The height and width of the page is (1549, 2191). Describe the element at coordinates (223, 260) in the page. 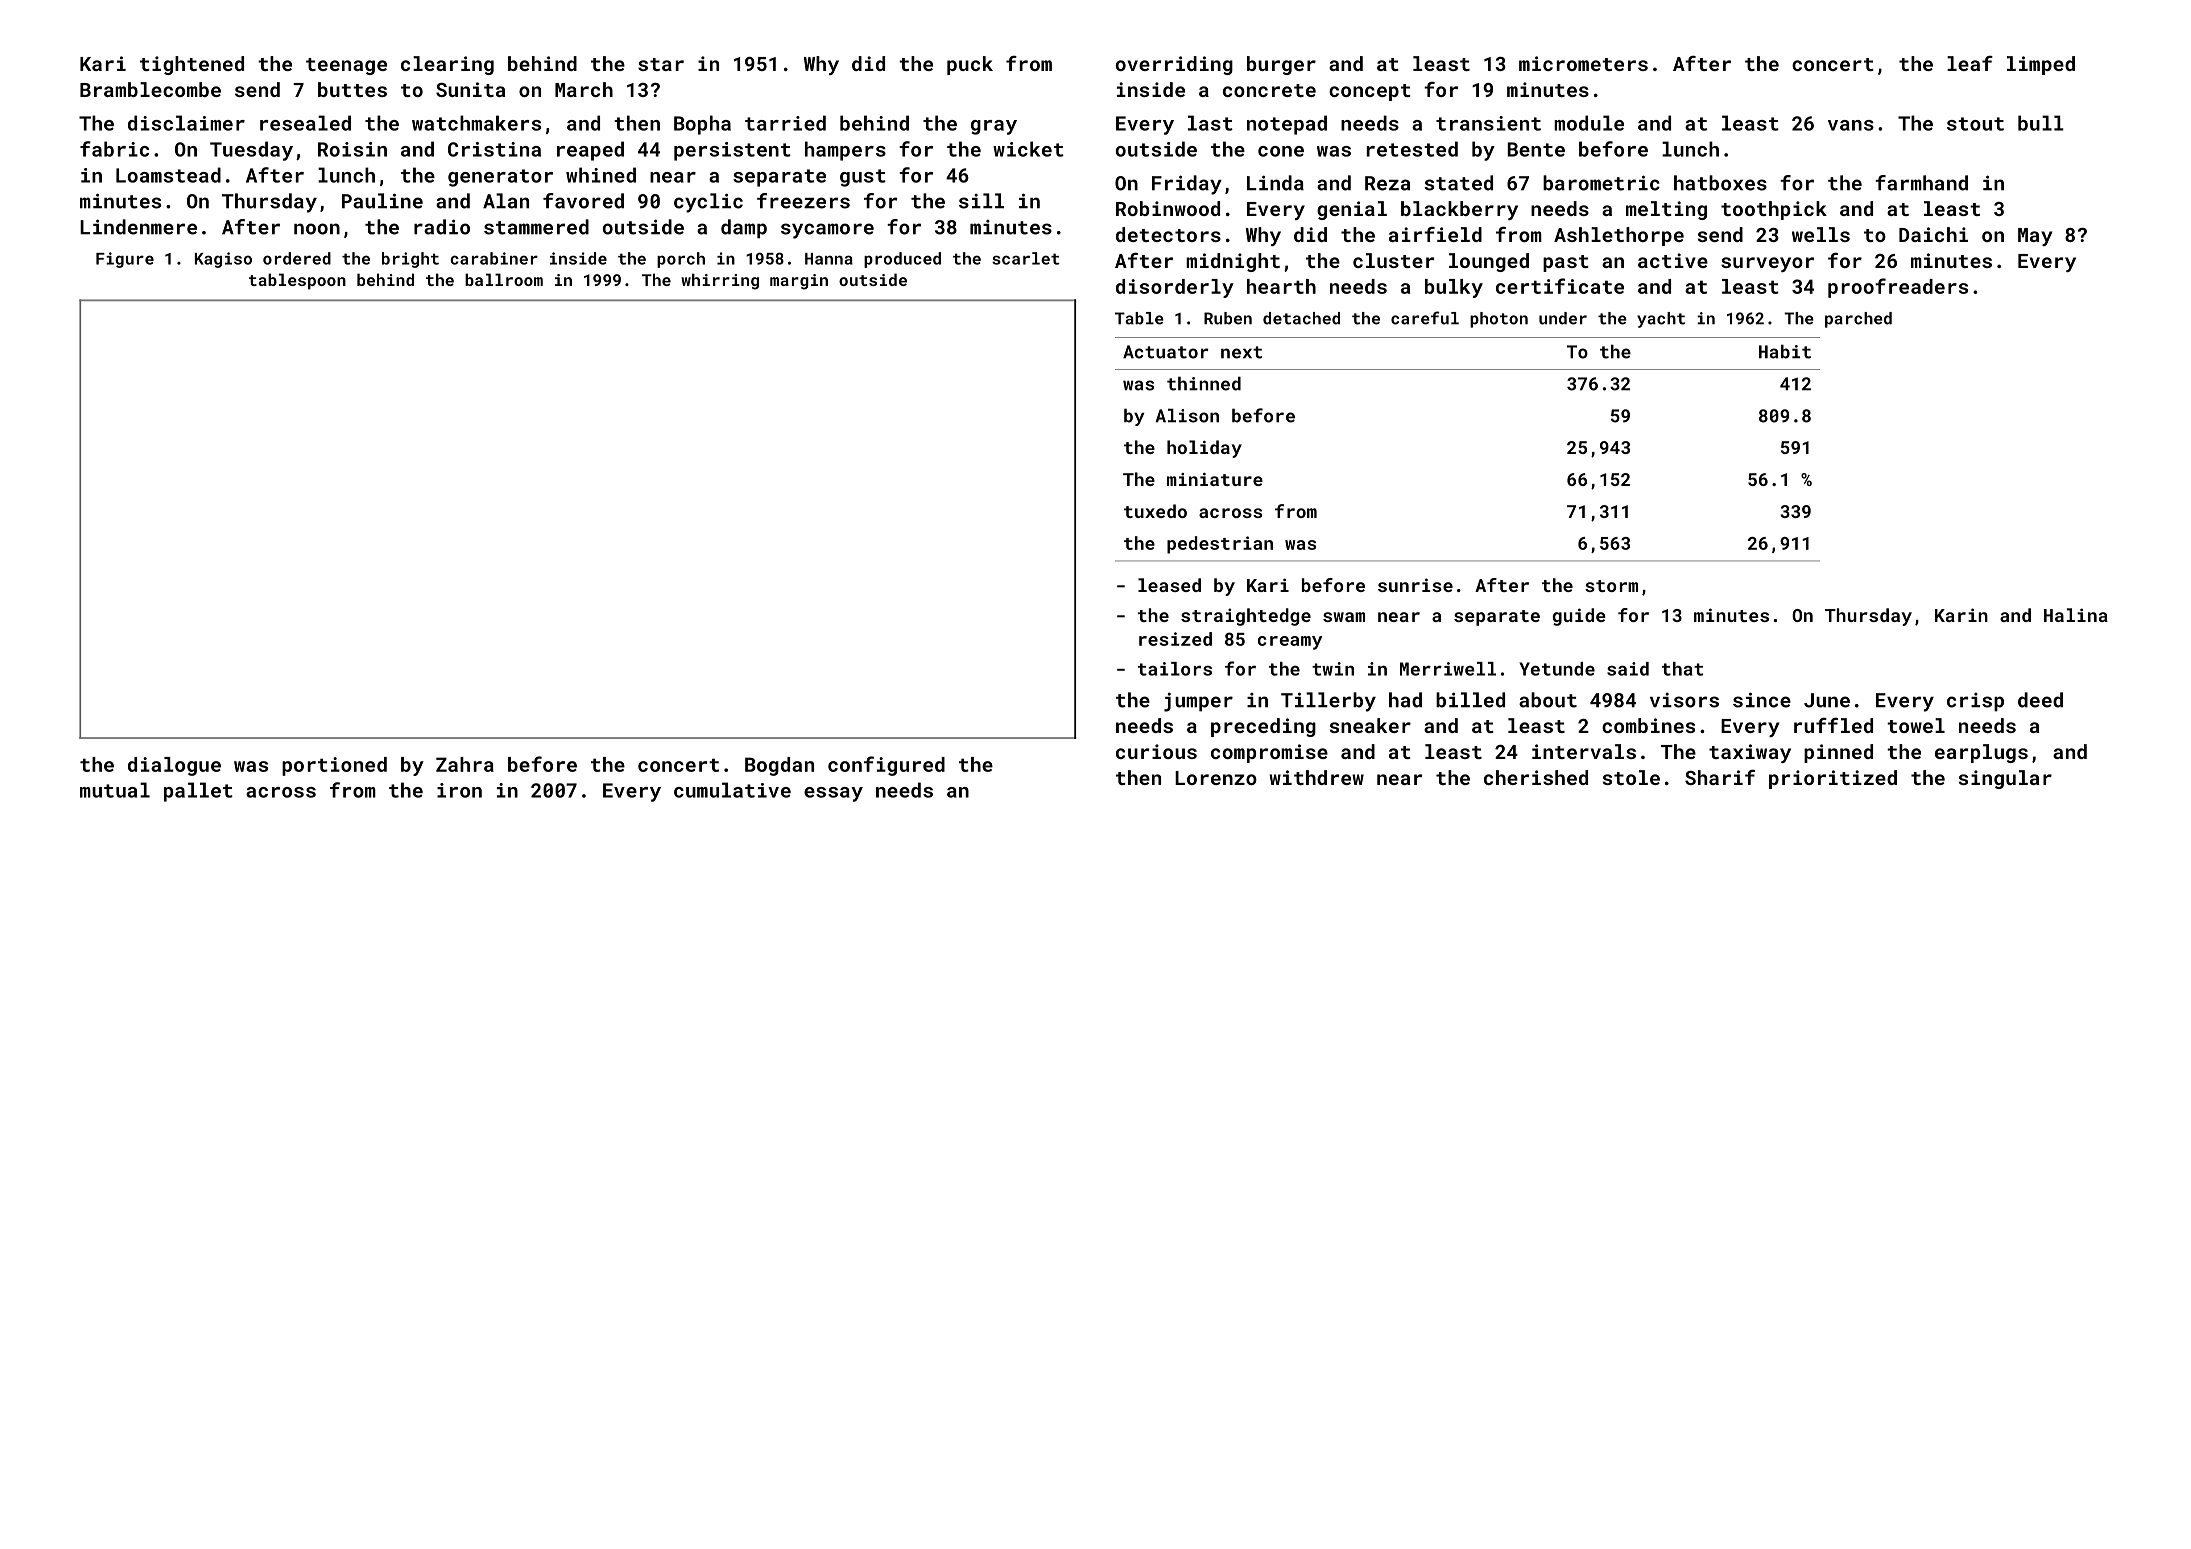

I see `Kagiso` at that location.
